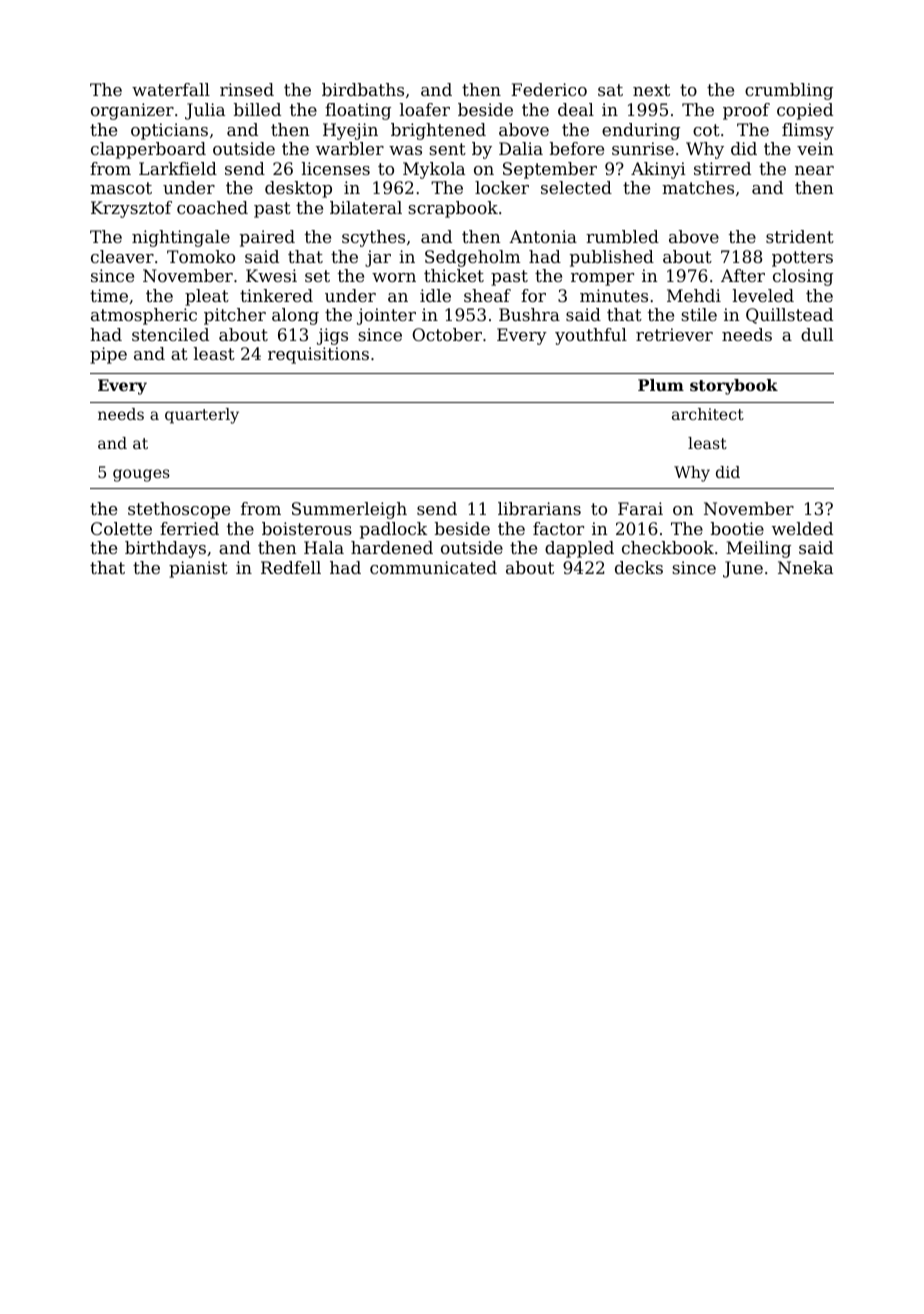  Describe the element at coordinates (549, 89) in the page. I see `Federico` at that location.
